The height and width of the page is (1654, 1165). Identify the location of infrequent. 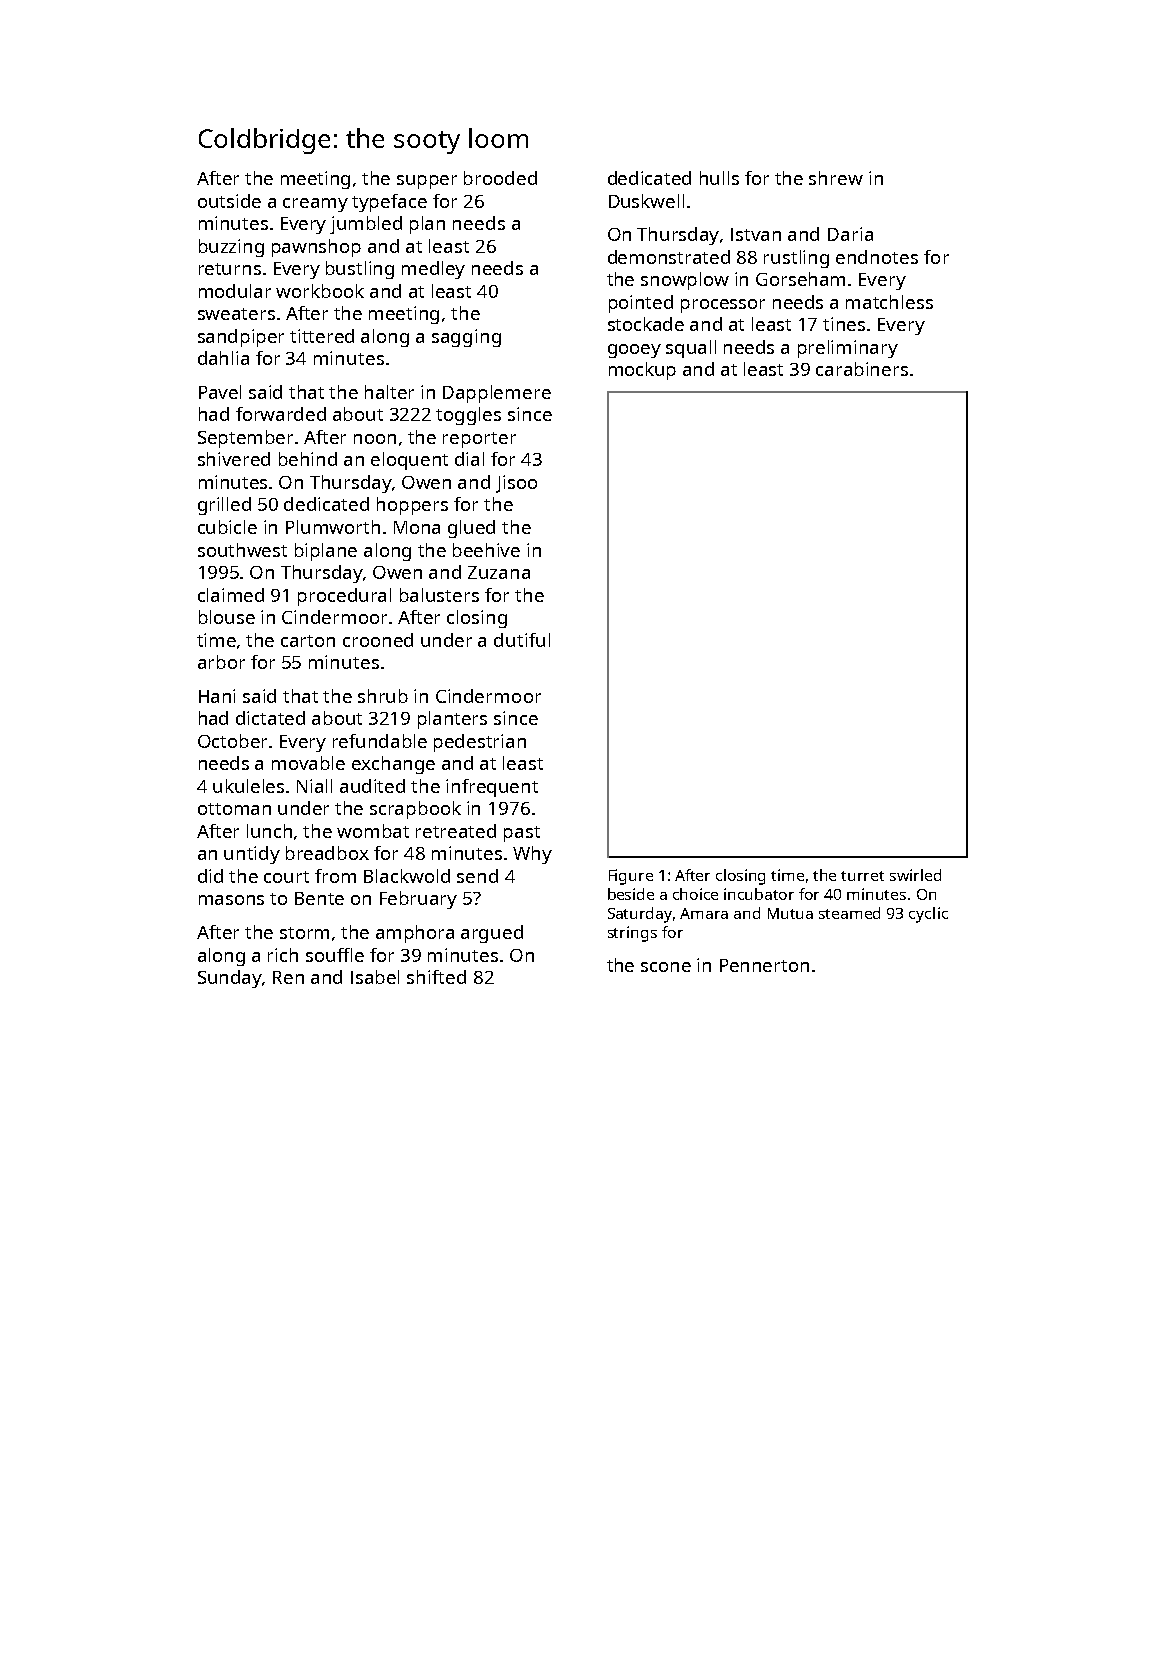
(492, 788).
